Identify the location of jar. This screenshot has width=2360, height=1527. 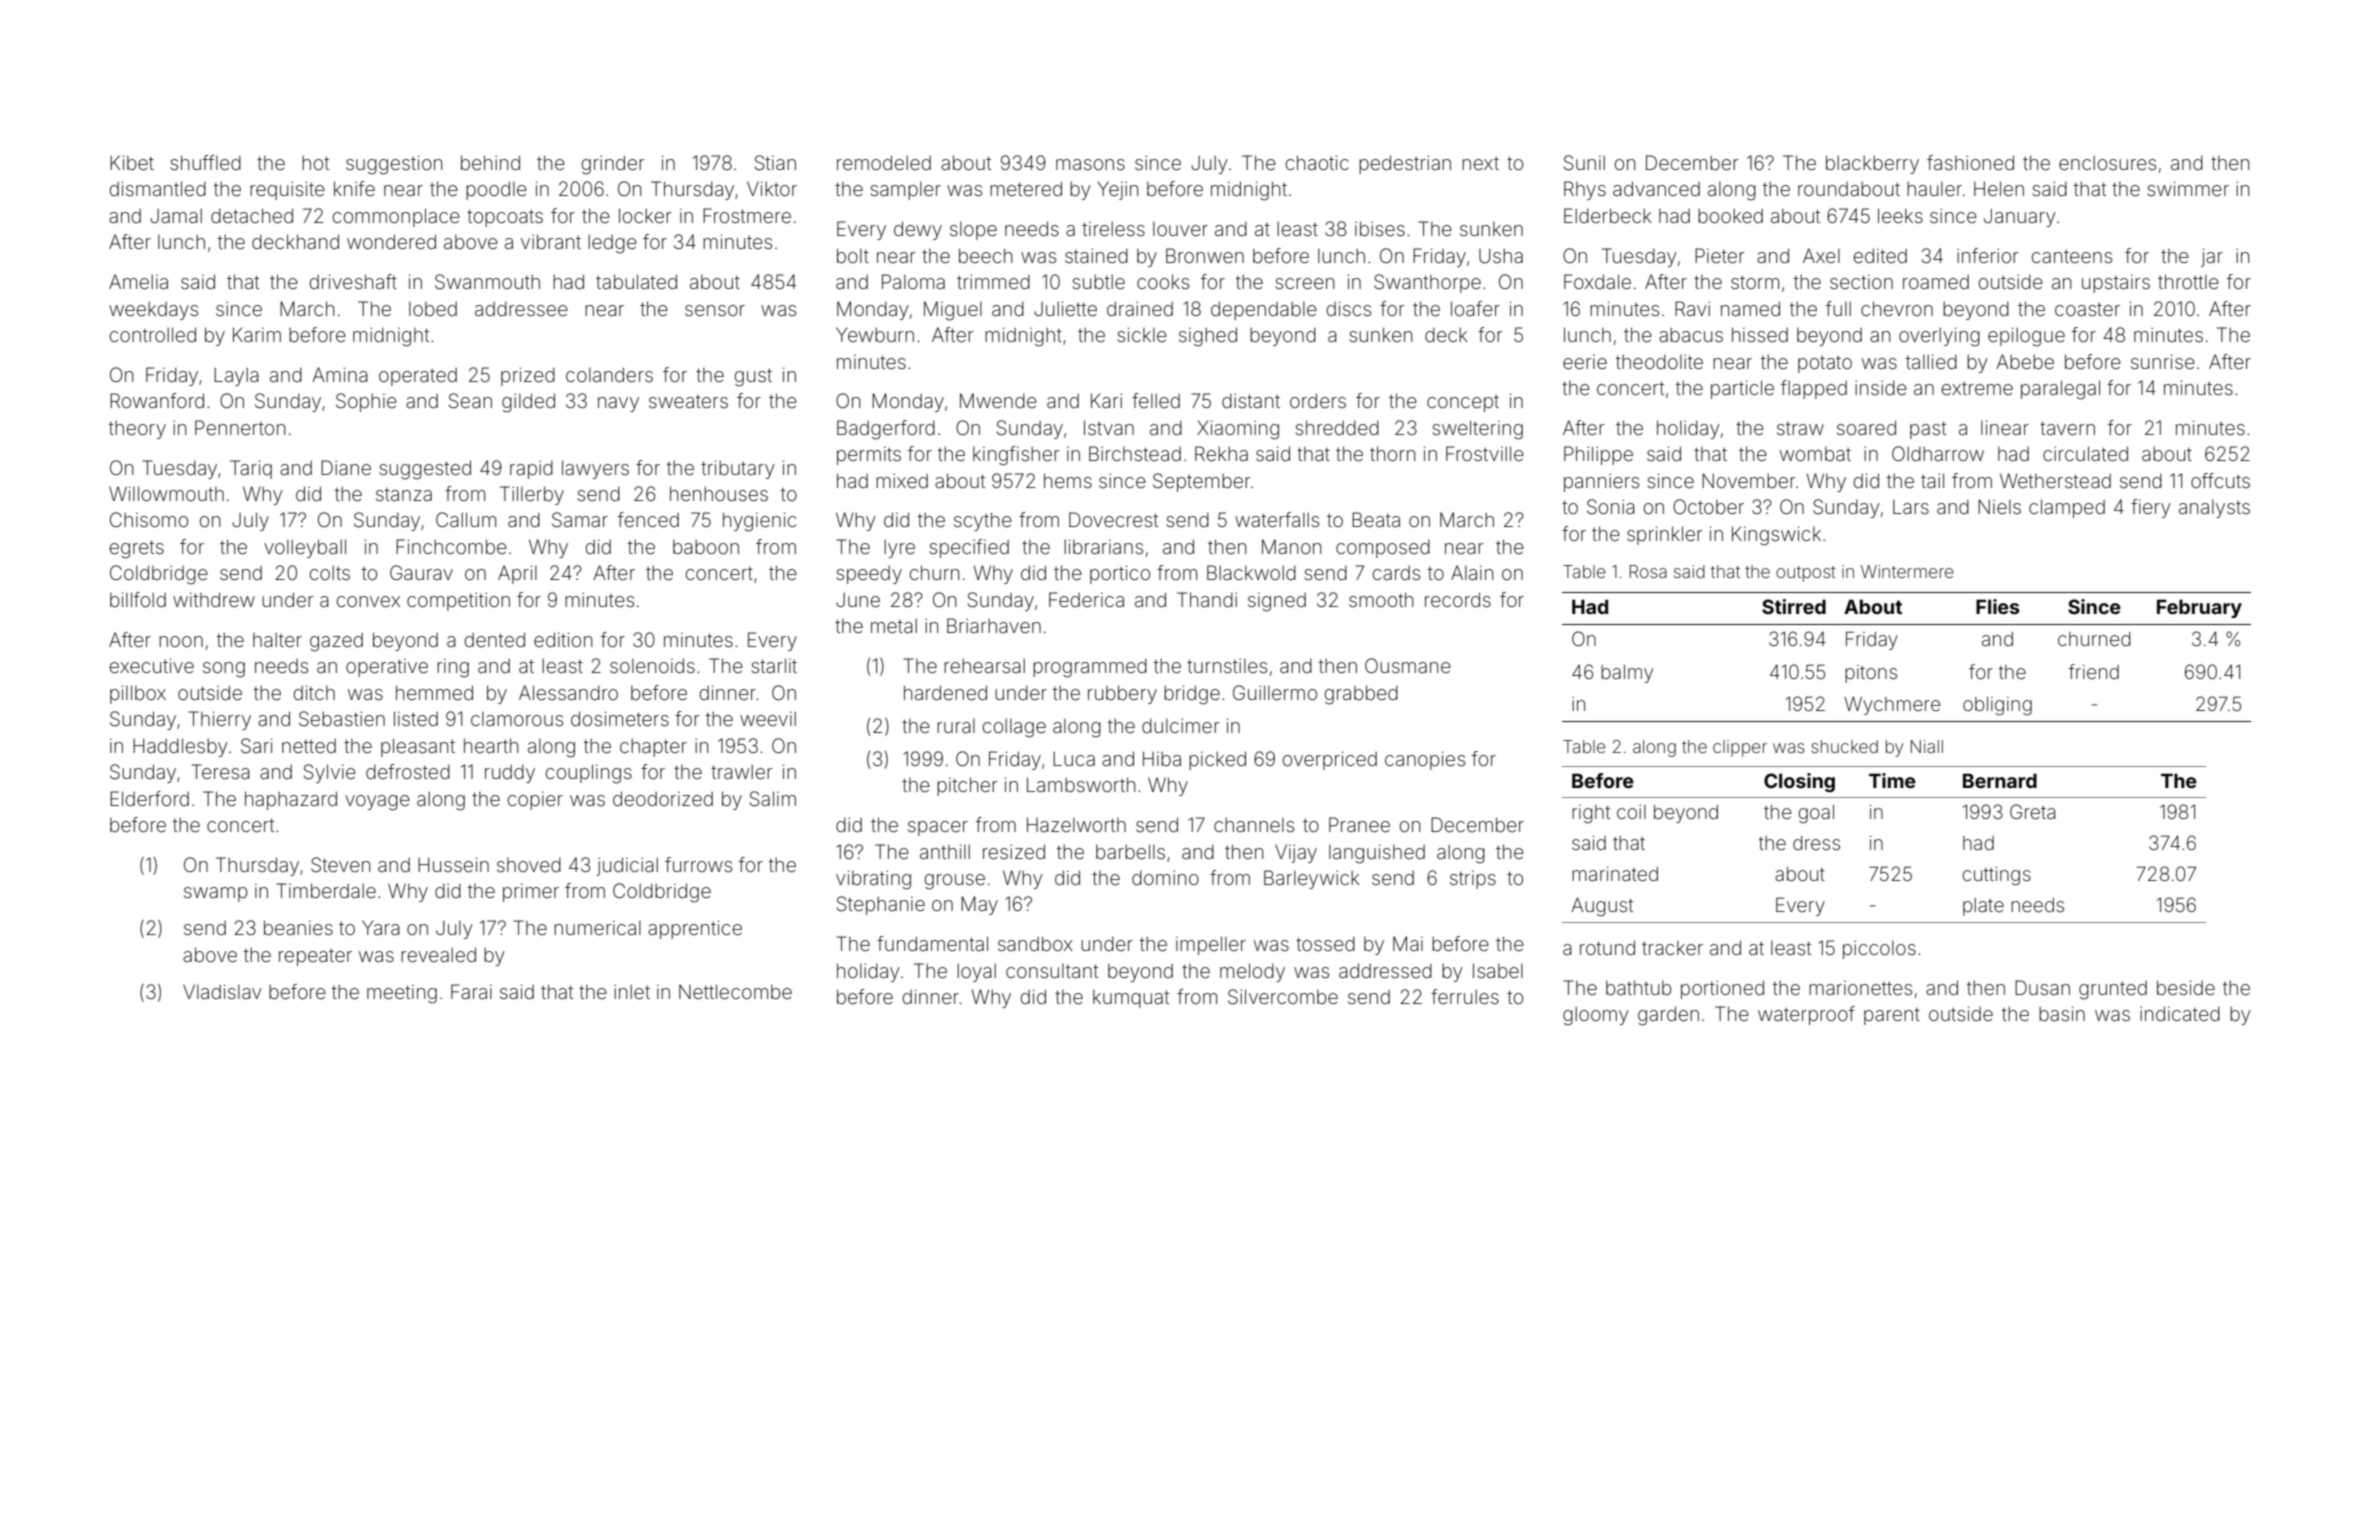
(2212, 257).
